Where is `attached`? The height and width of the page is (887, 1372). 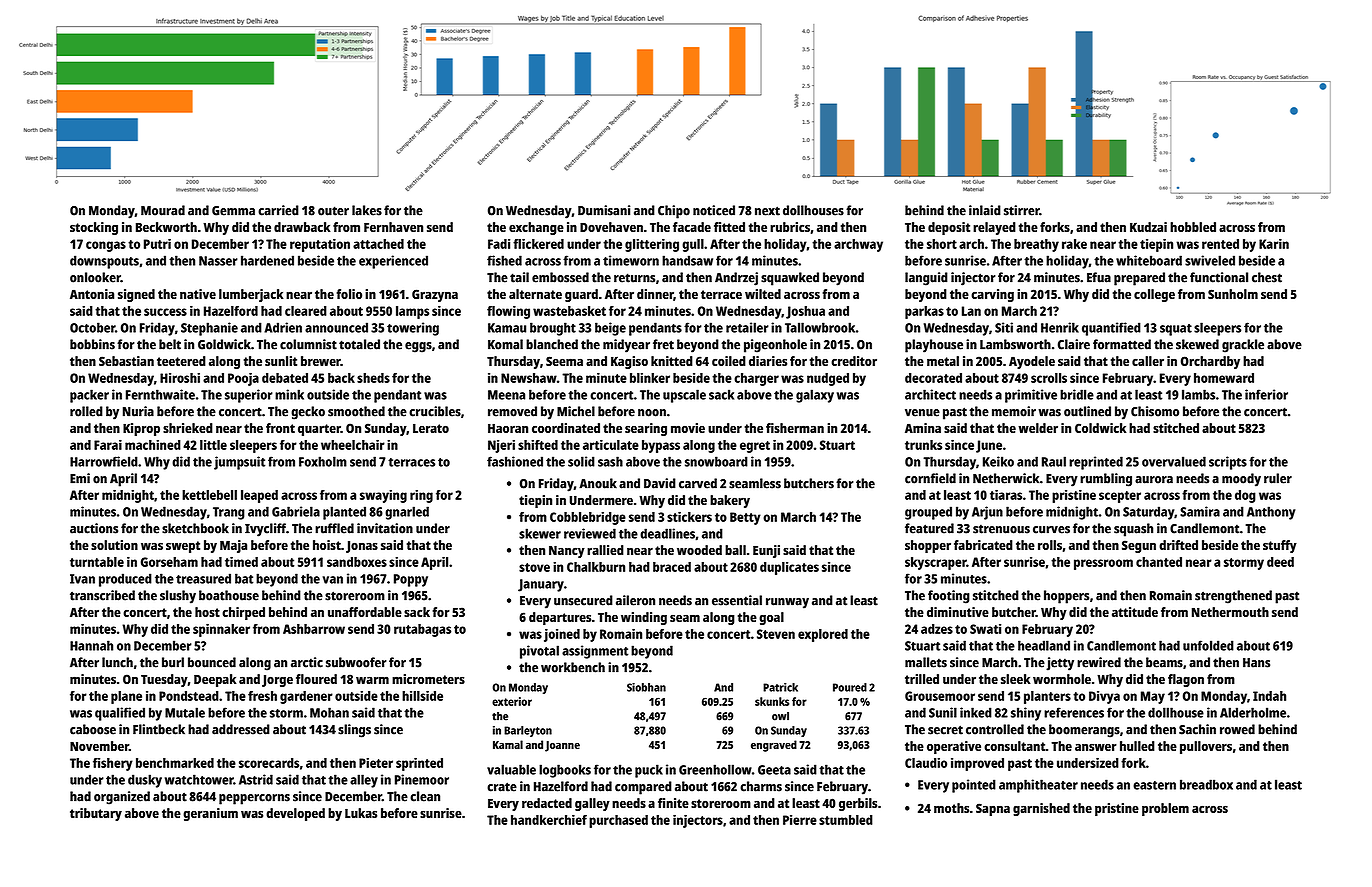
attached is located at coordinates (378, 244).
